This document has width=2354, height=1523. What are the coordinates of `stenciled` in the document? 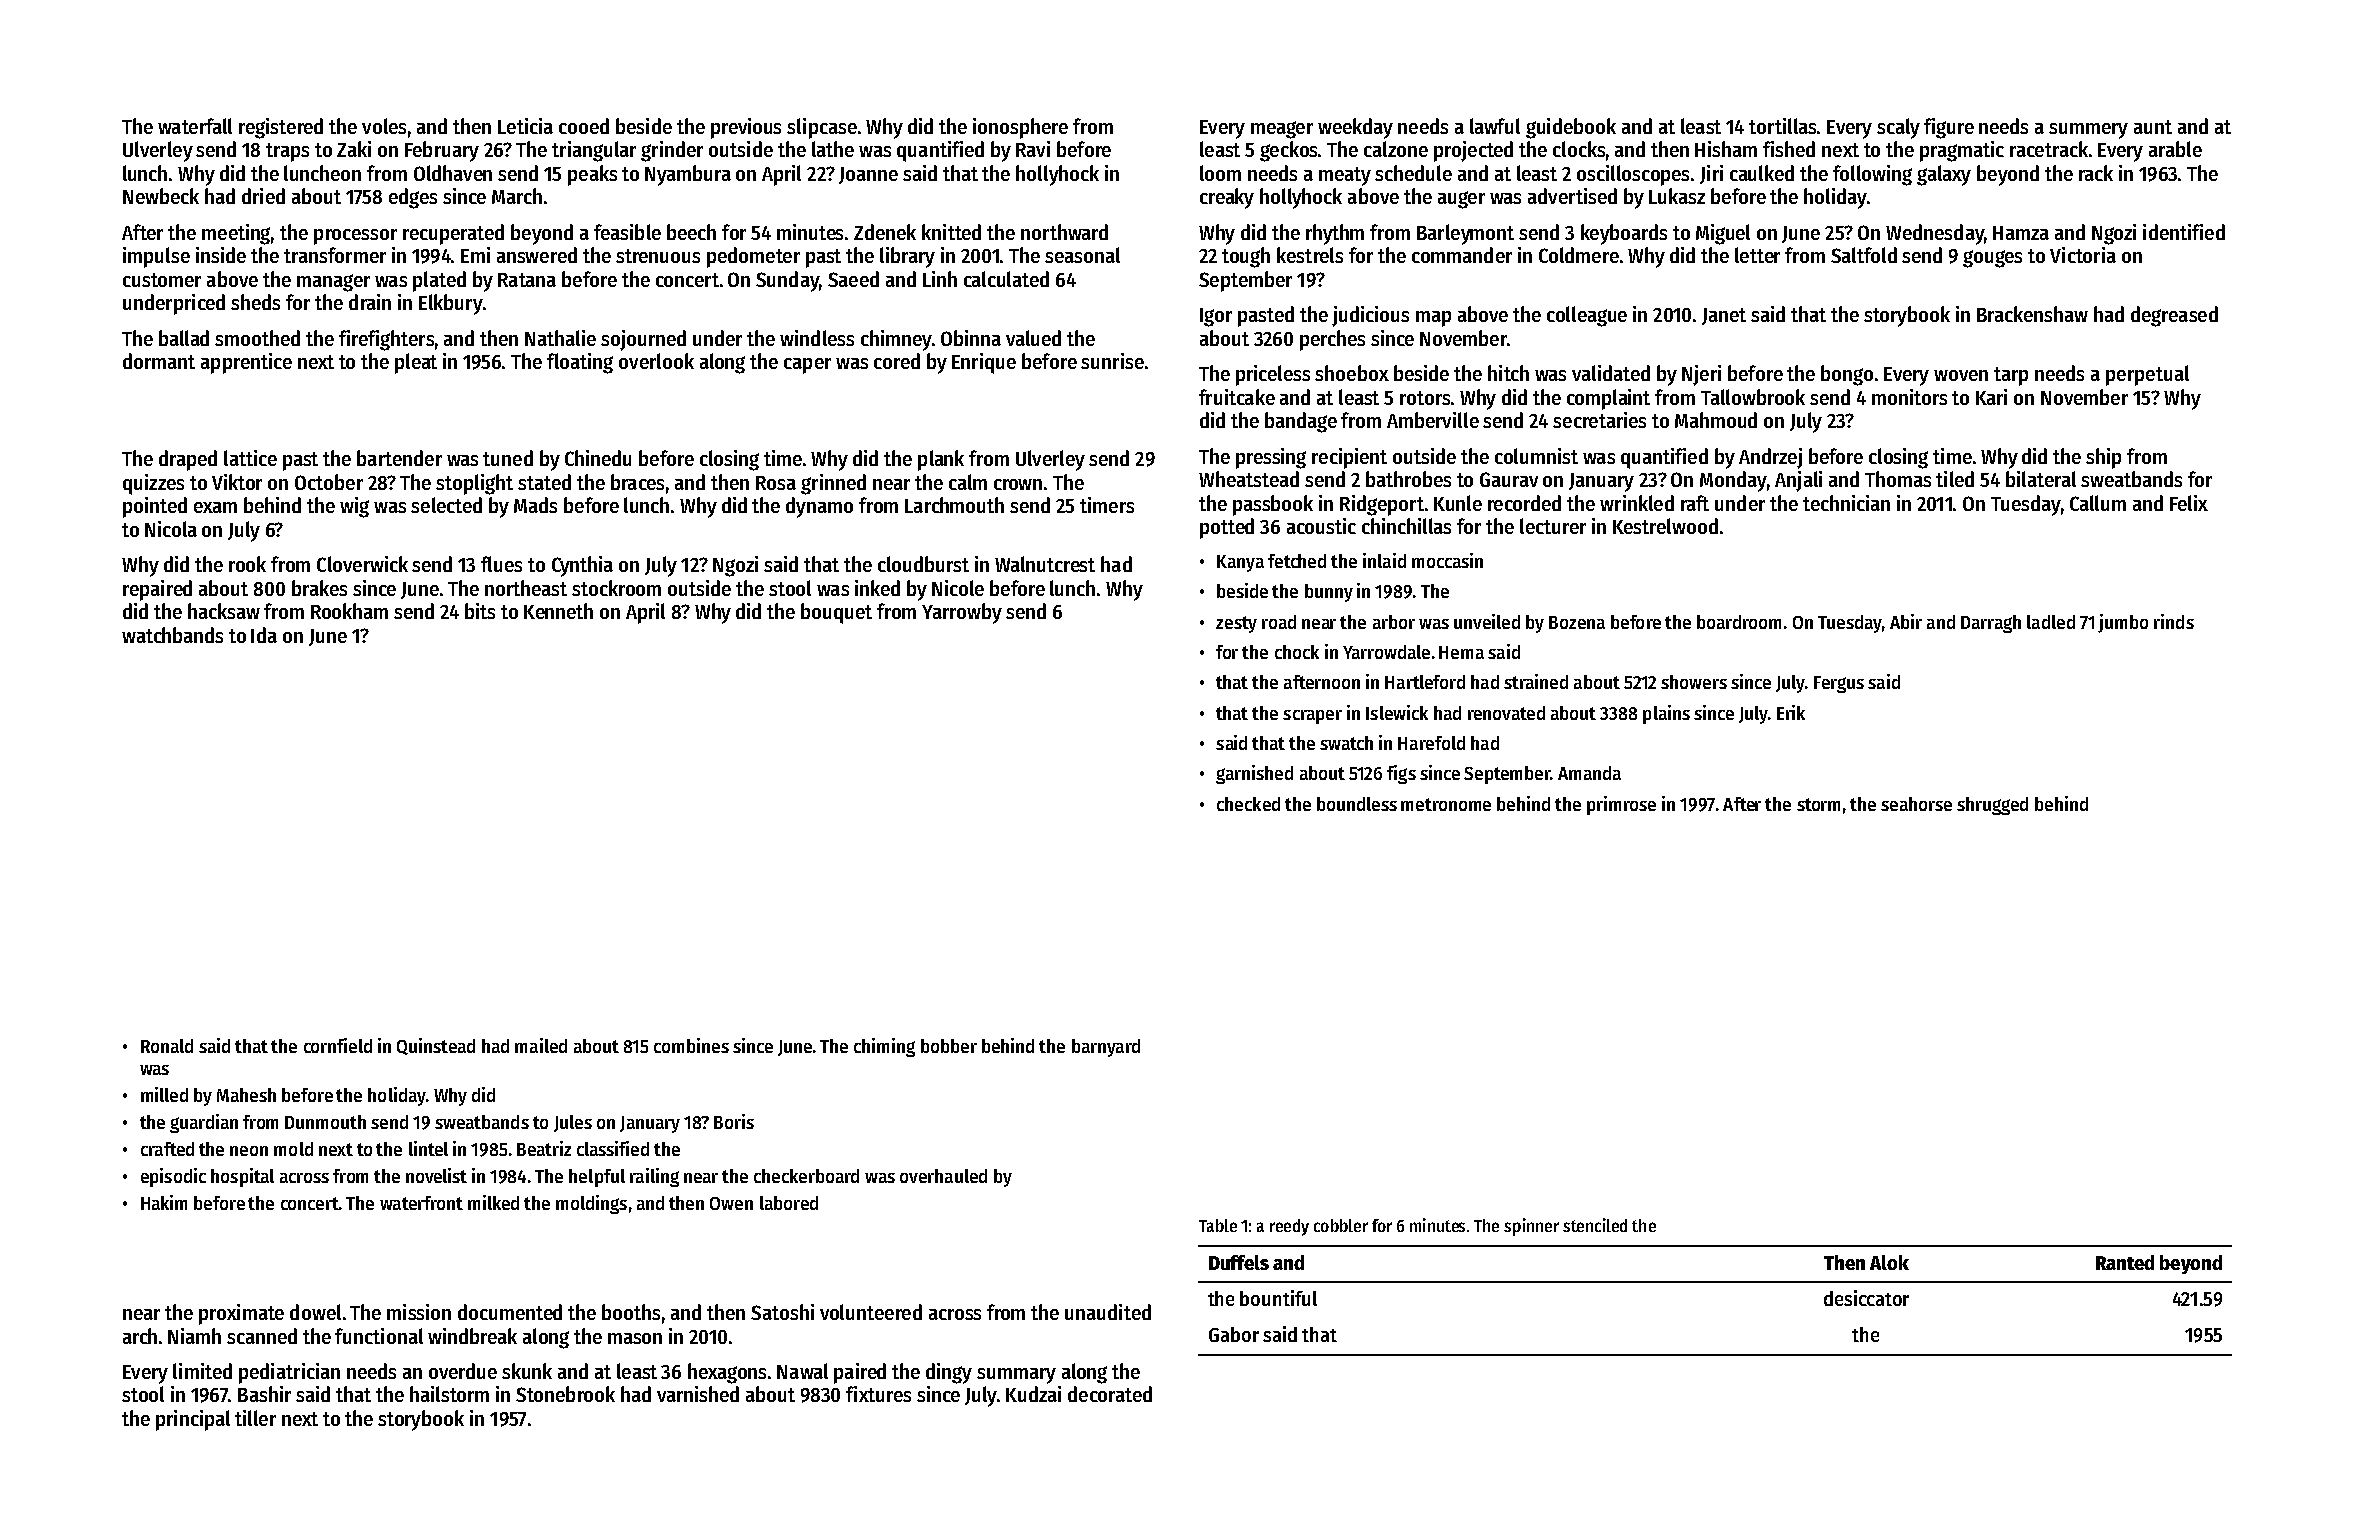 It's located at (1595, 1225).
